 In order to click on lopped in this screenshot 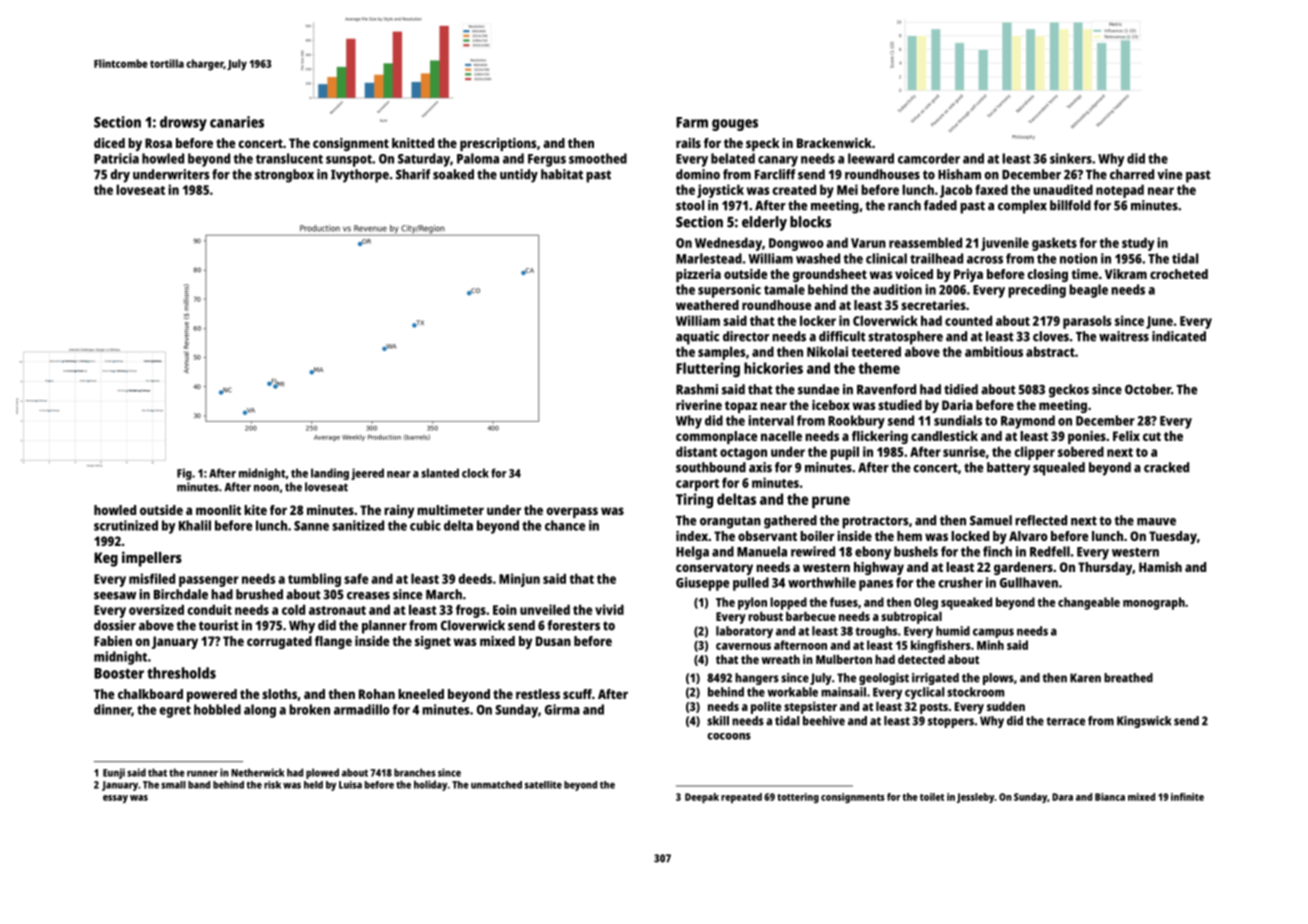, I will do `click(788, 603)`.
